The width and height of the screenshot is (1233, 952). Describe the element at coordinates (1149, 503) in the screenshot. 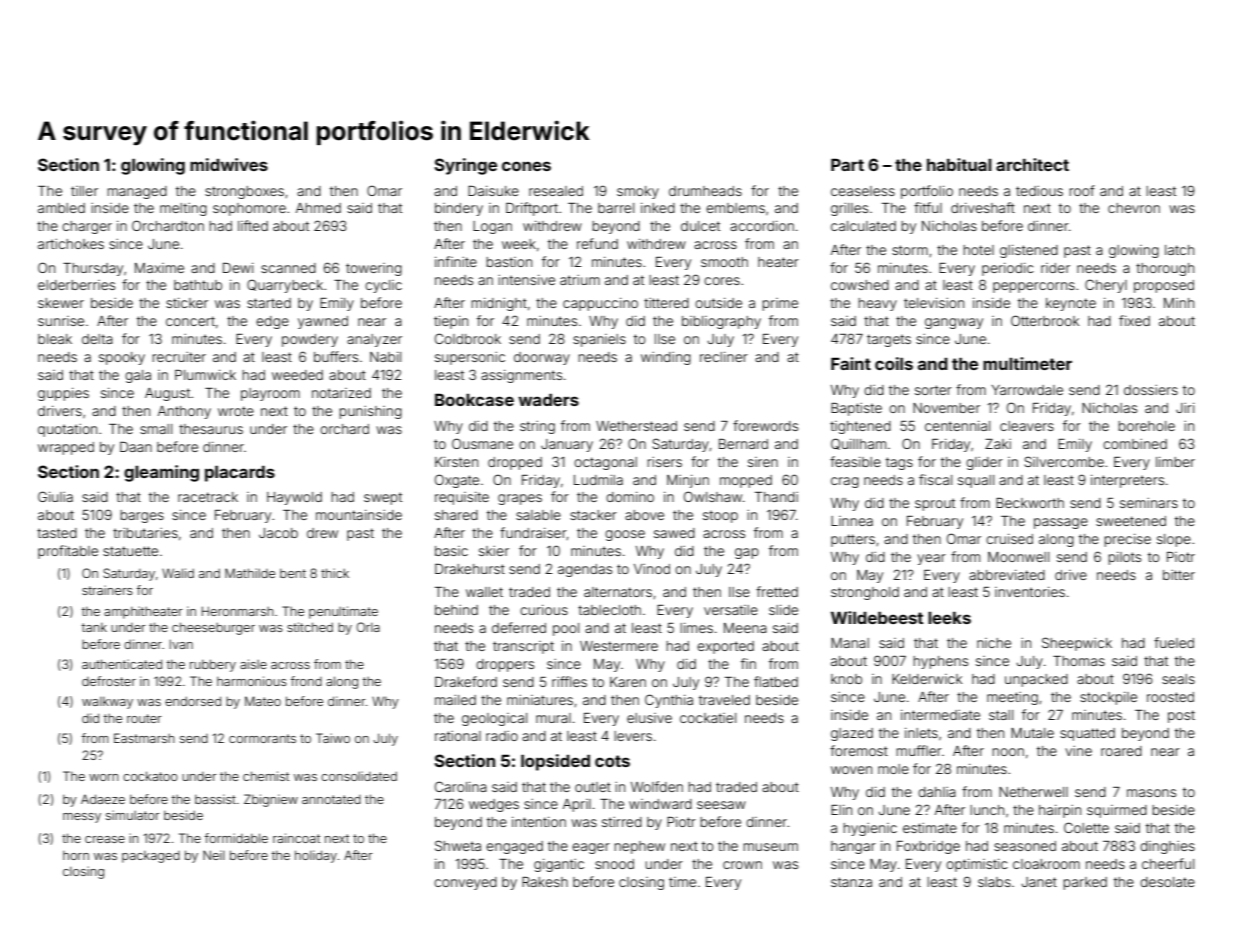

I see `seminars` at that location.
